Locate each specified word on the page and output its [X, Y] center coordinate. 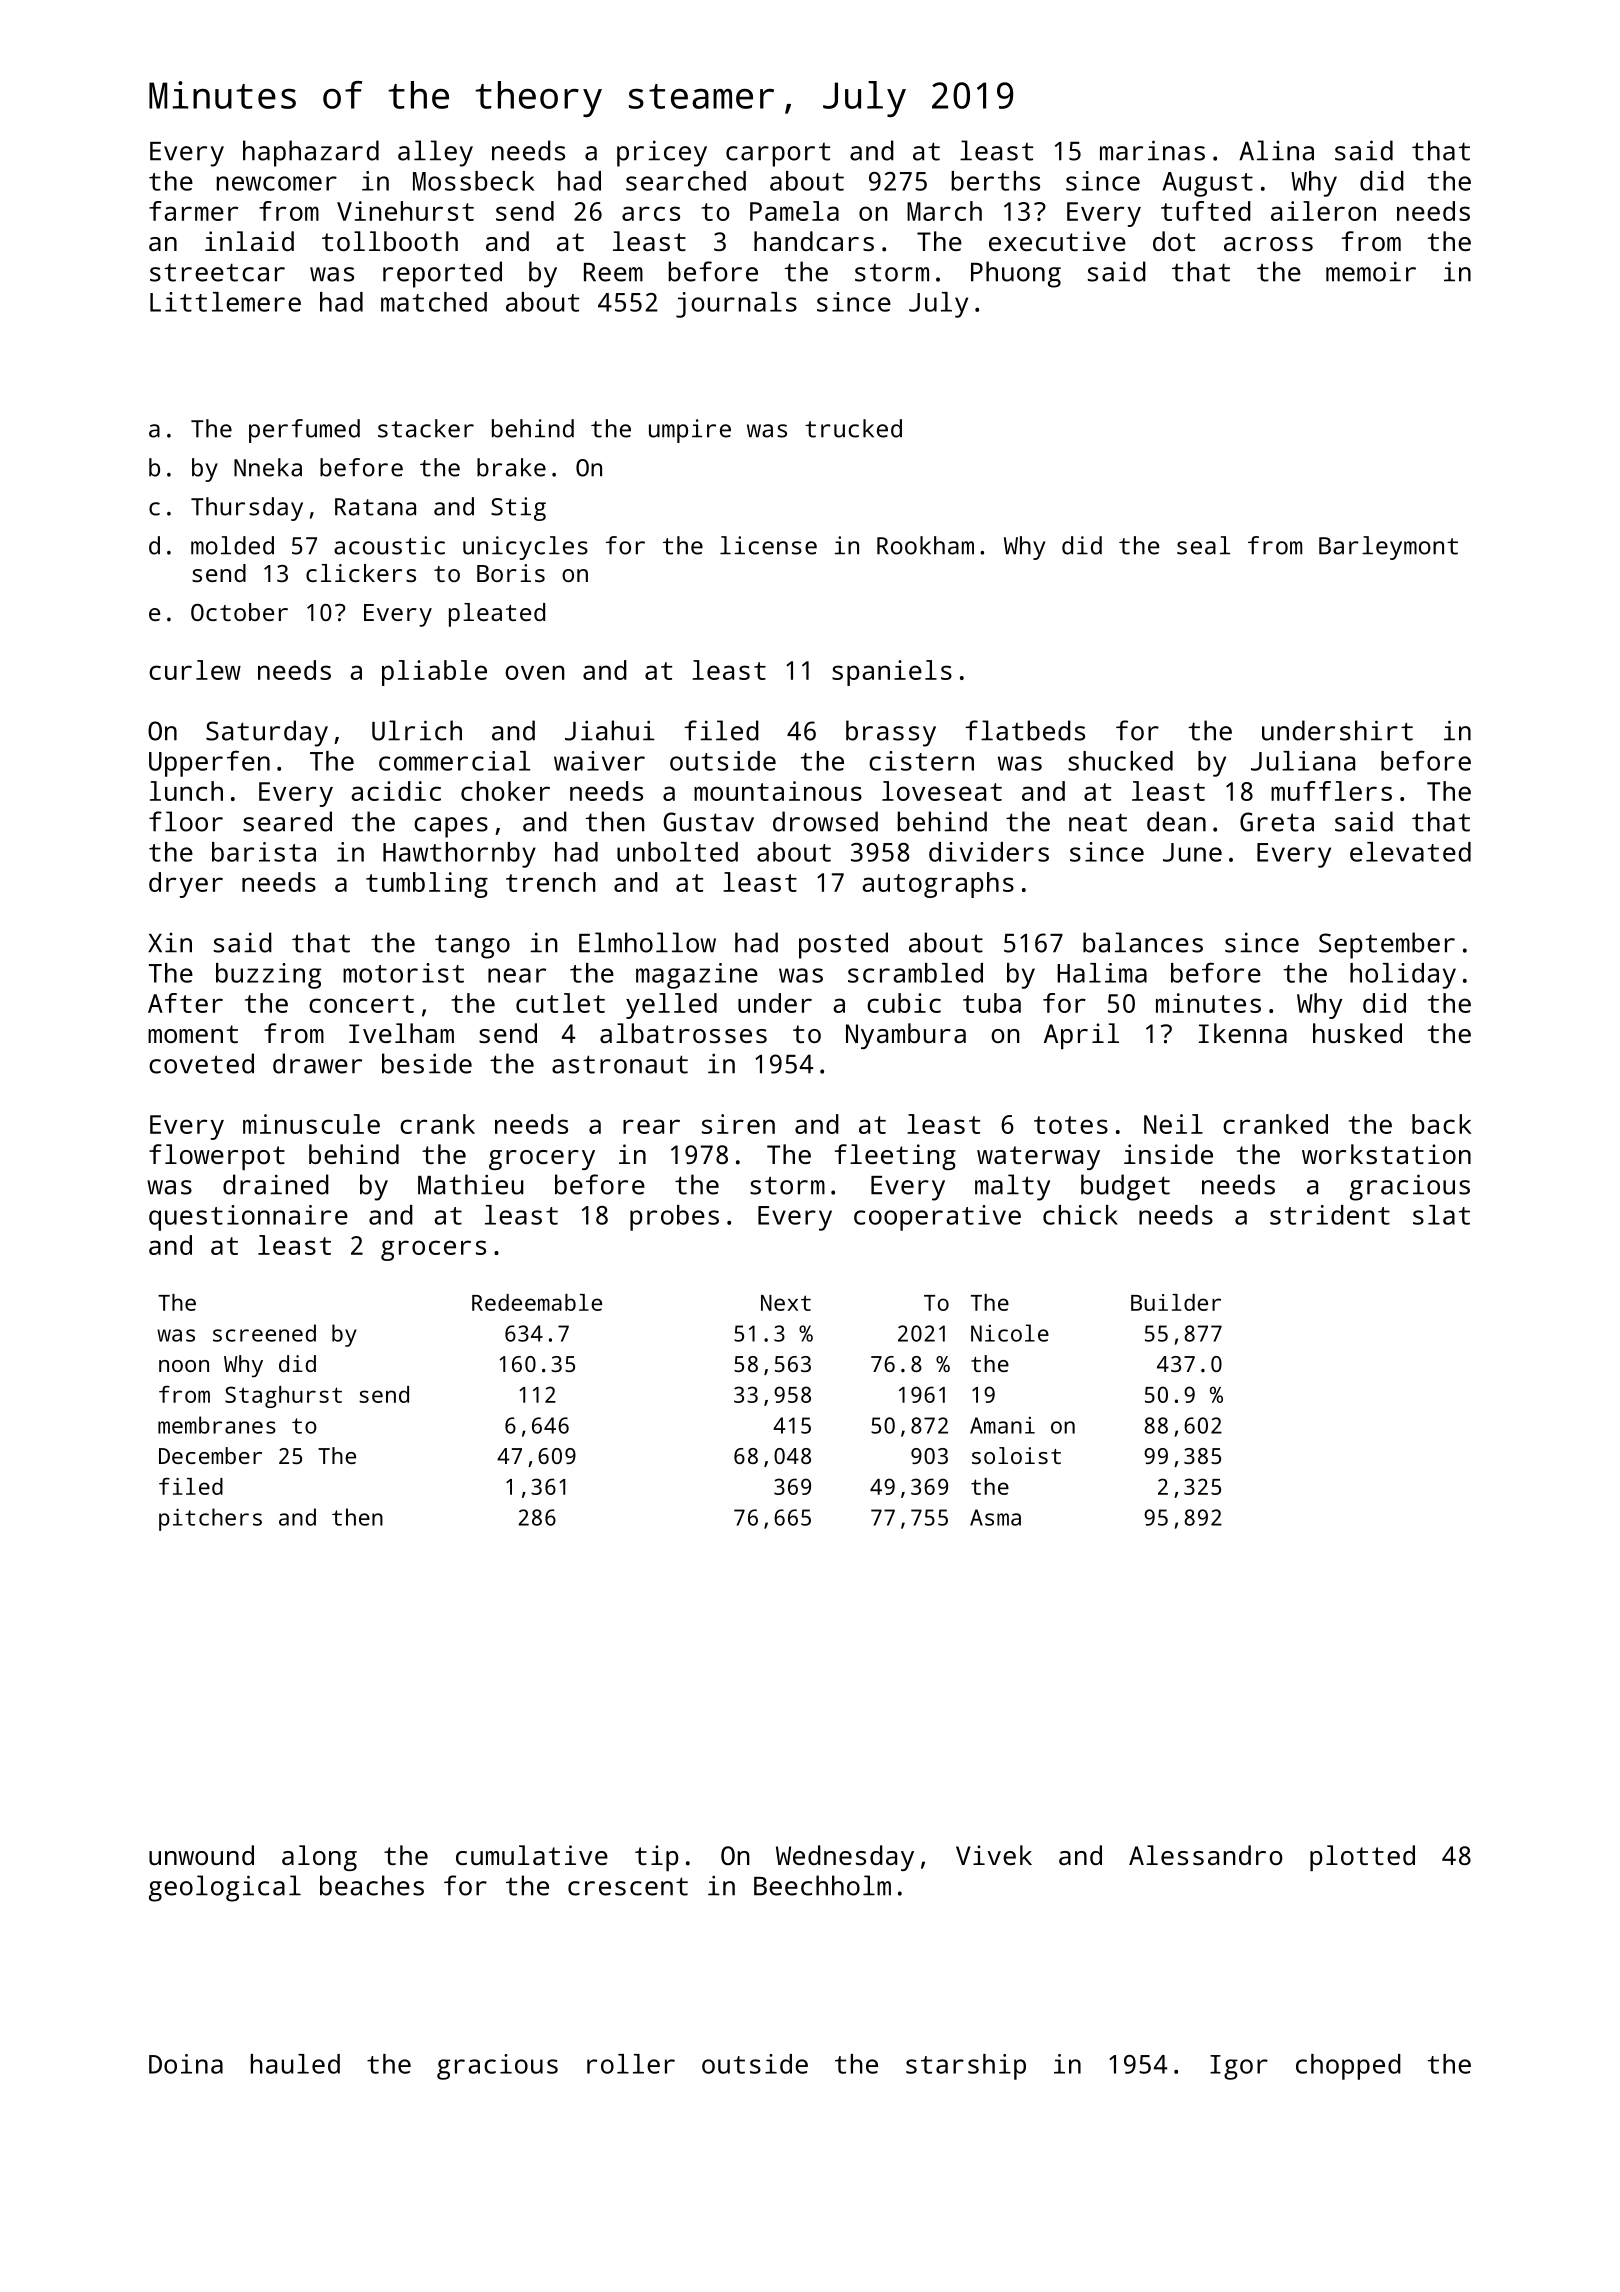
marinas [1152, 150]
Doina [186, 2064]
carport [778, 155]
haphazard [311, 153]
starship [966, 2067]
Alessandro [1206, 1855]
